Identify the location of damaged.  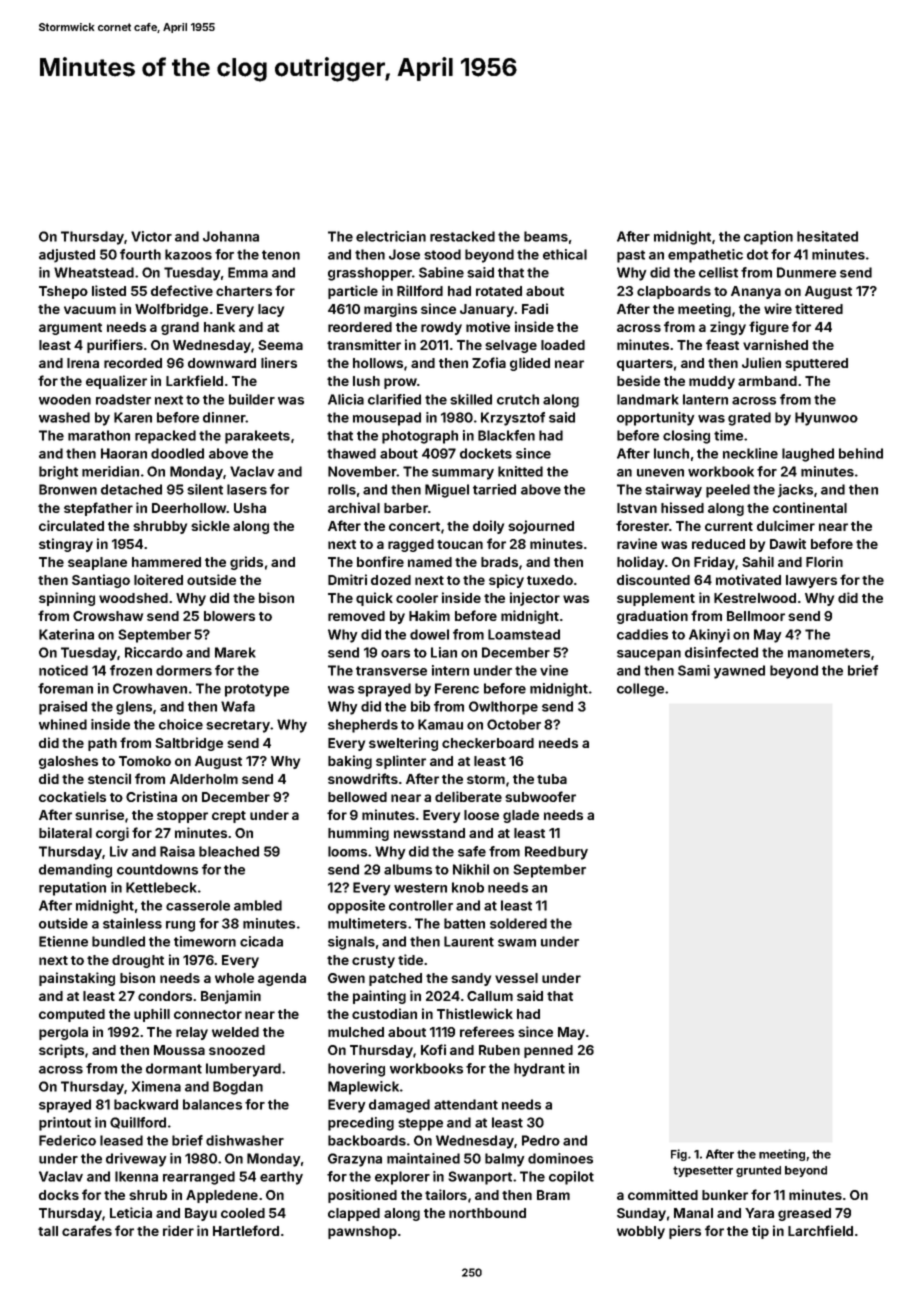
(399, 1106).
